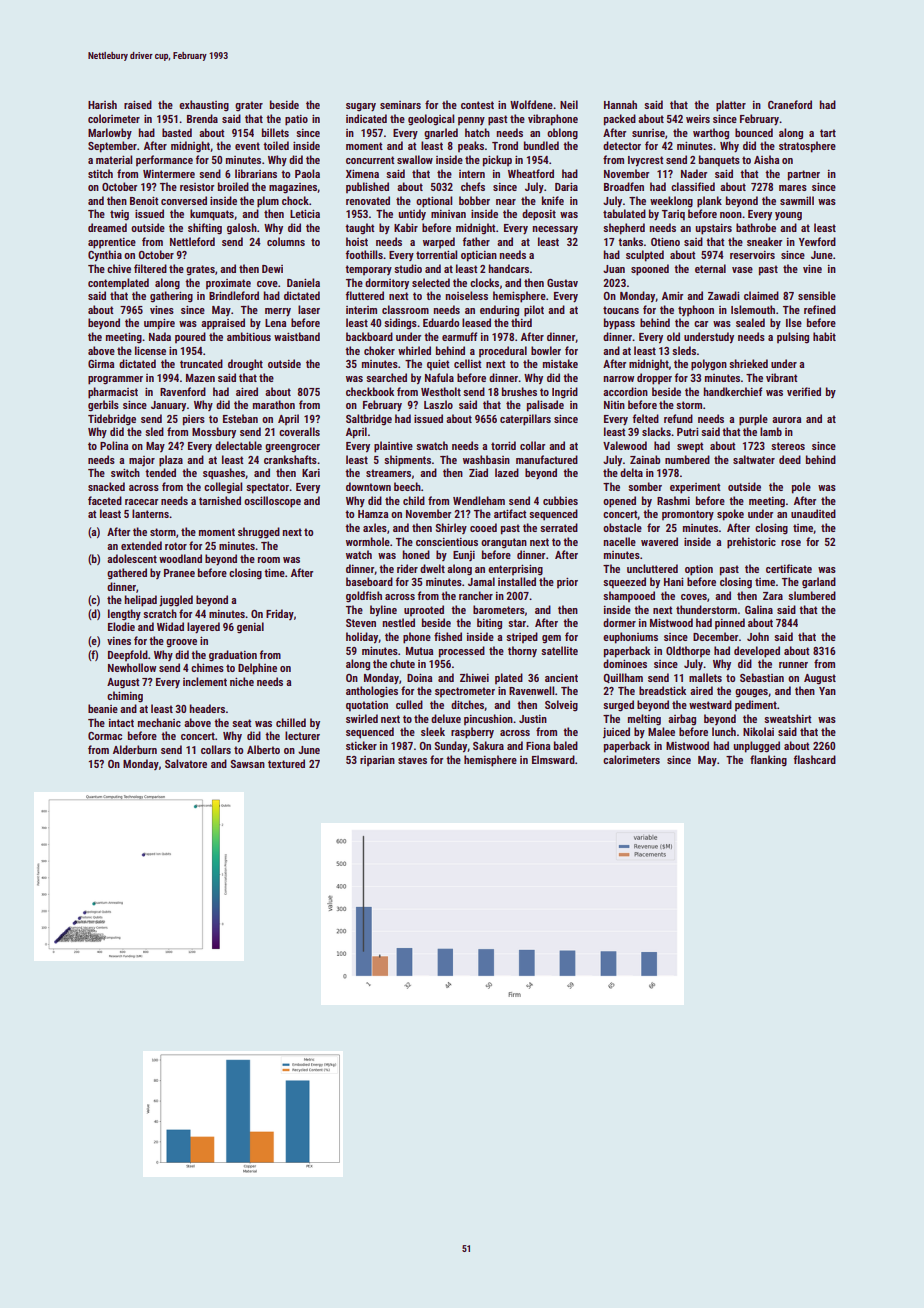 The height and width of the screenshot is (1308, 924). I want to click on Harish, so click(102, 104).
